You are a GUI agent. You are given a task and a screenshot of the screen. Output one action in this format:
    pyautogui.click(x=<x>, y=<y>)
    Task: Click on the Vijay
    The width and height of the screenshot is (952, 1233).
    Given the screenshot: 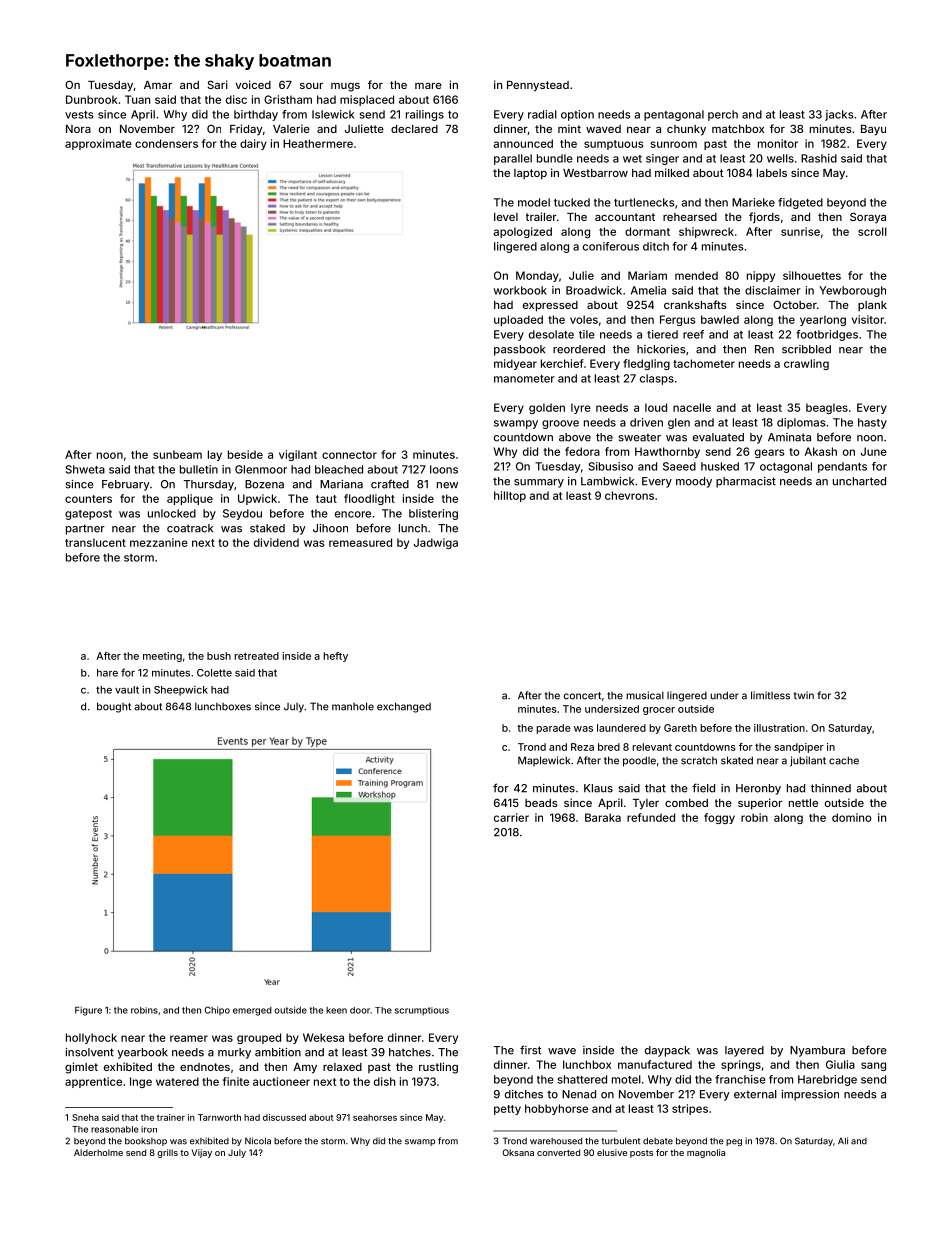 What is the action you would take?
    pyautogui.click(x=202, y=1153)
